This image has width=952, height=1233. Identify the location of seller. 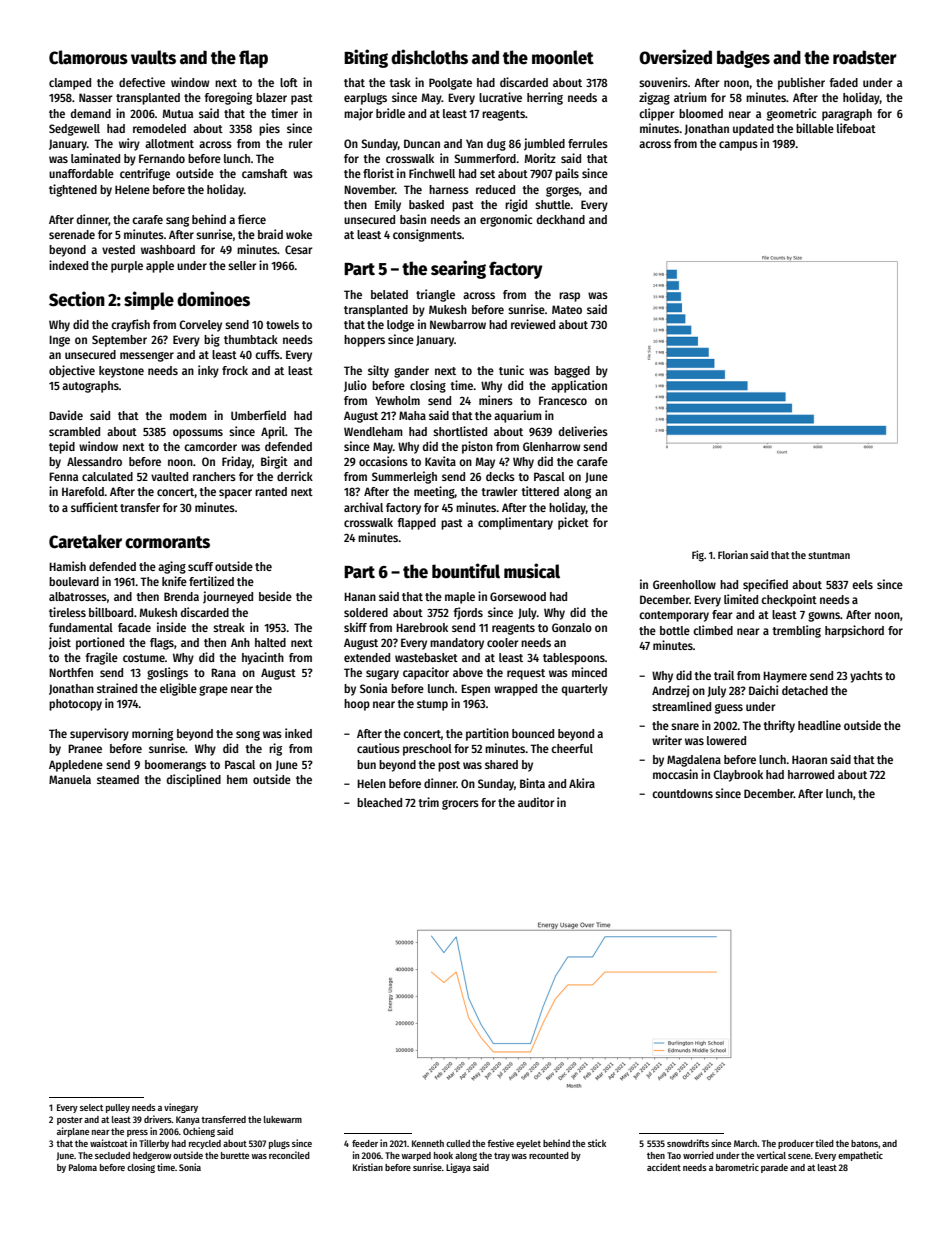
(242, 265).
